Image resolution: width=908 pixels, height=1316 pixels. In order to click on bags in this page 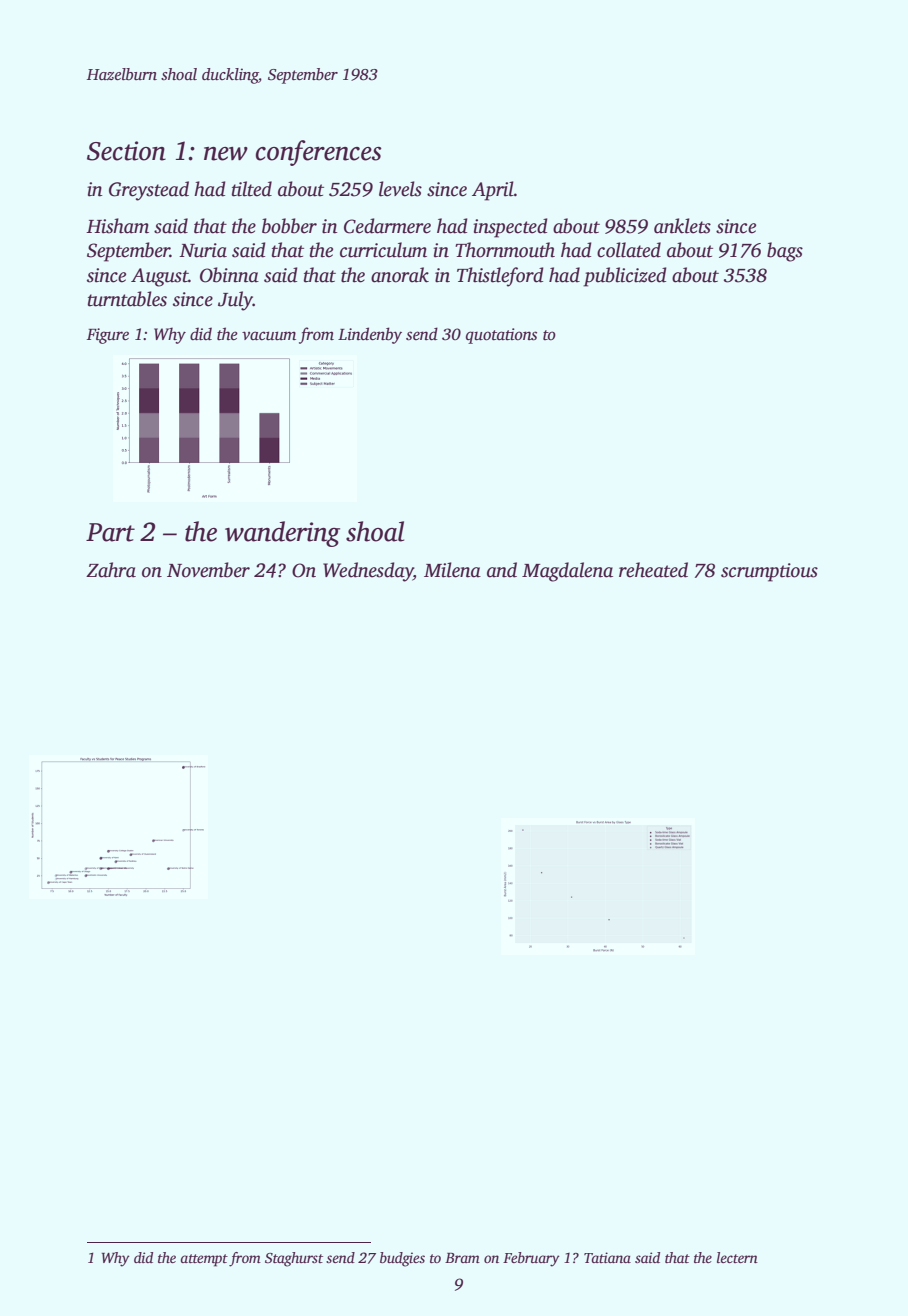, I will do `click(785, 252)`.
